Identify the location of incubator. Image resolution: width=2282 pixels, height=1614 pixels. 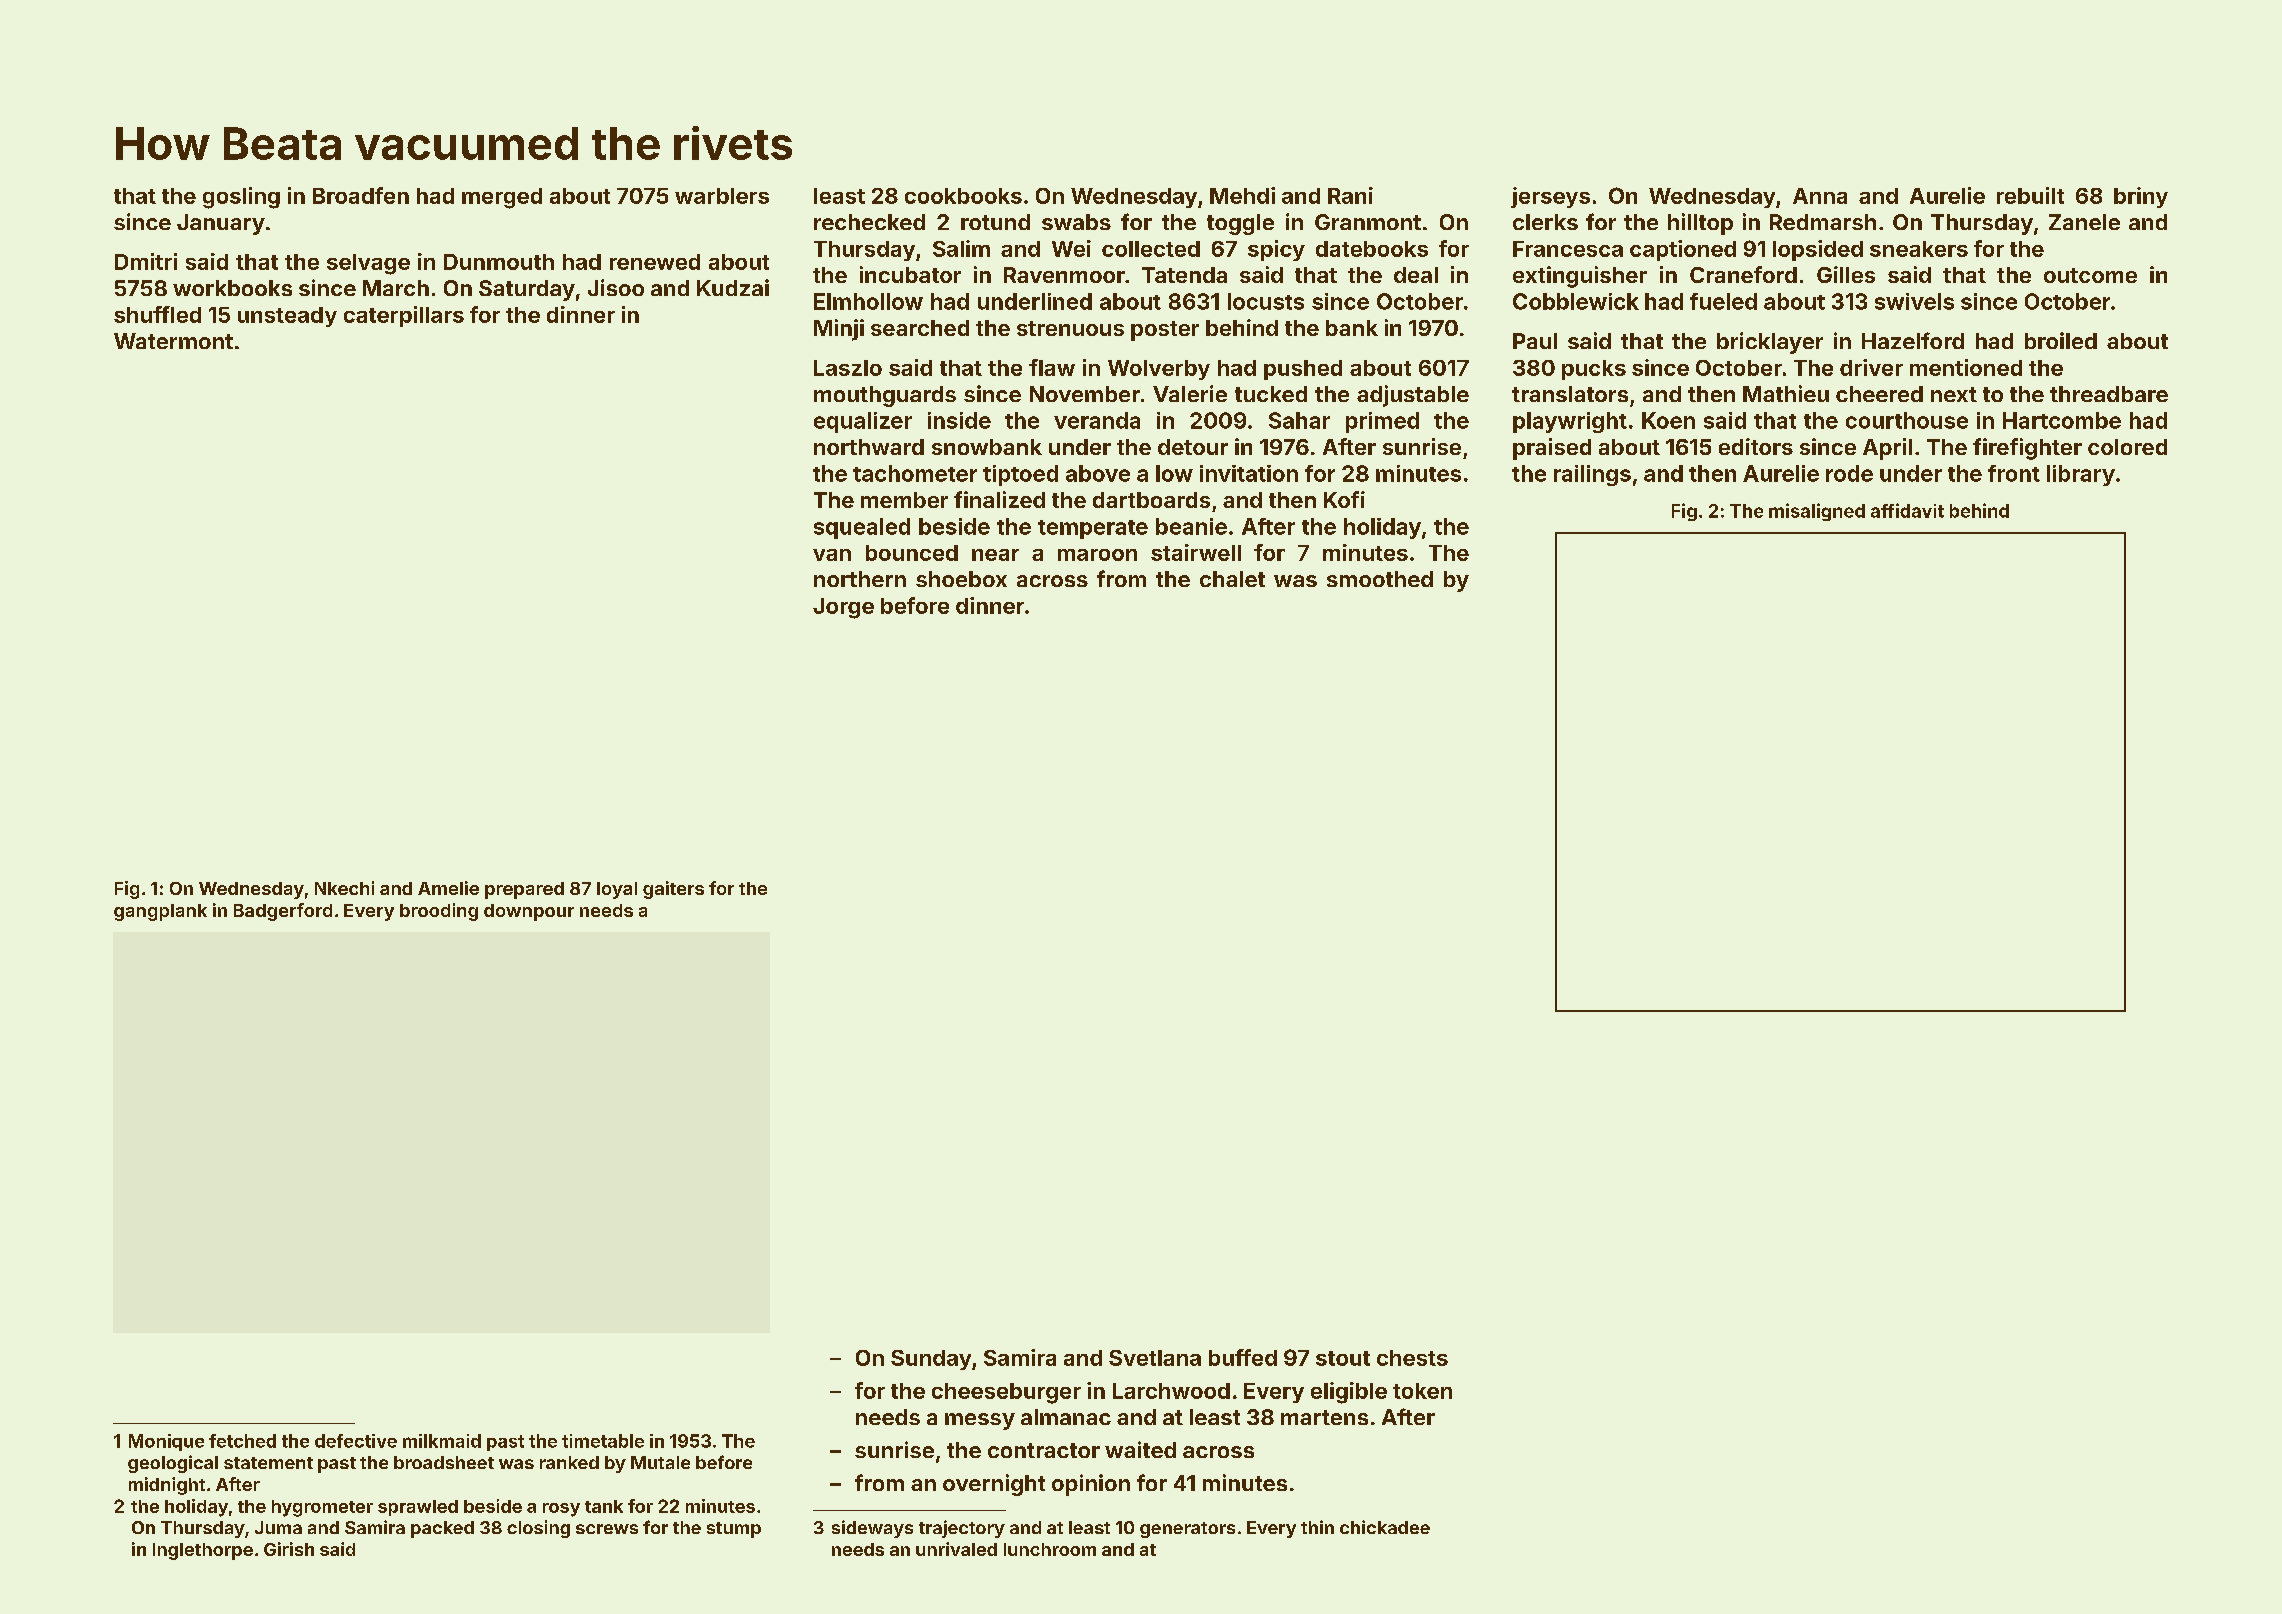
(910, 274).
